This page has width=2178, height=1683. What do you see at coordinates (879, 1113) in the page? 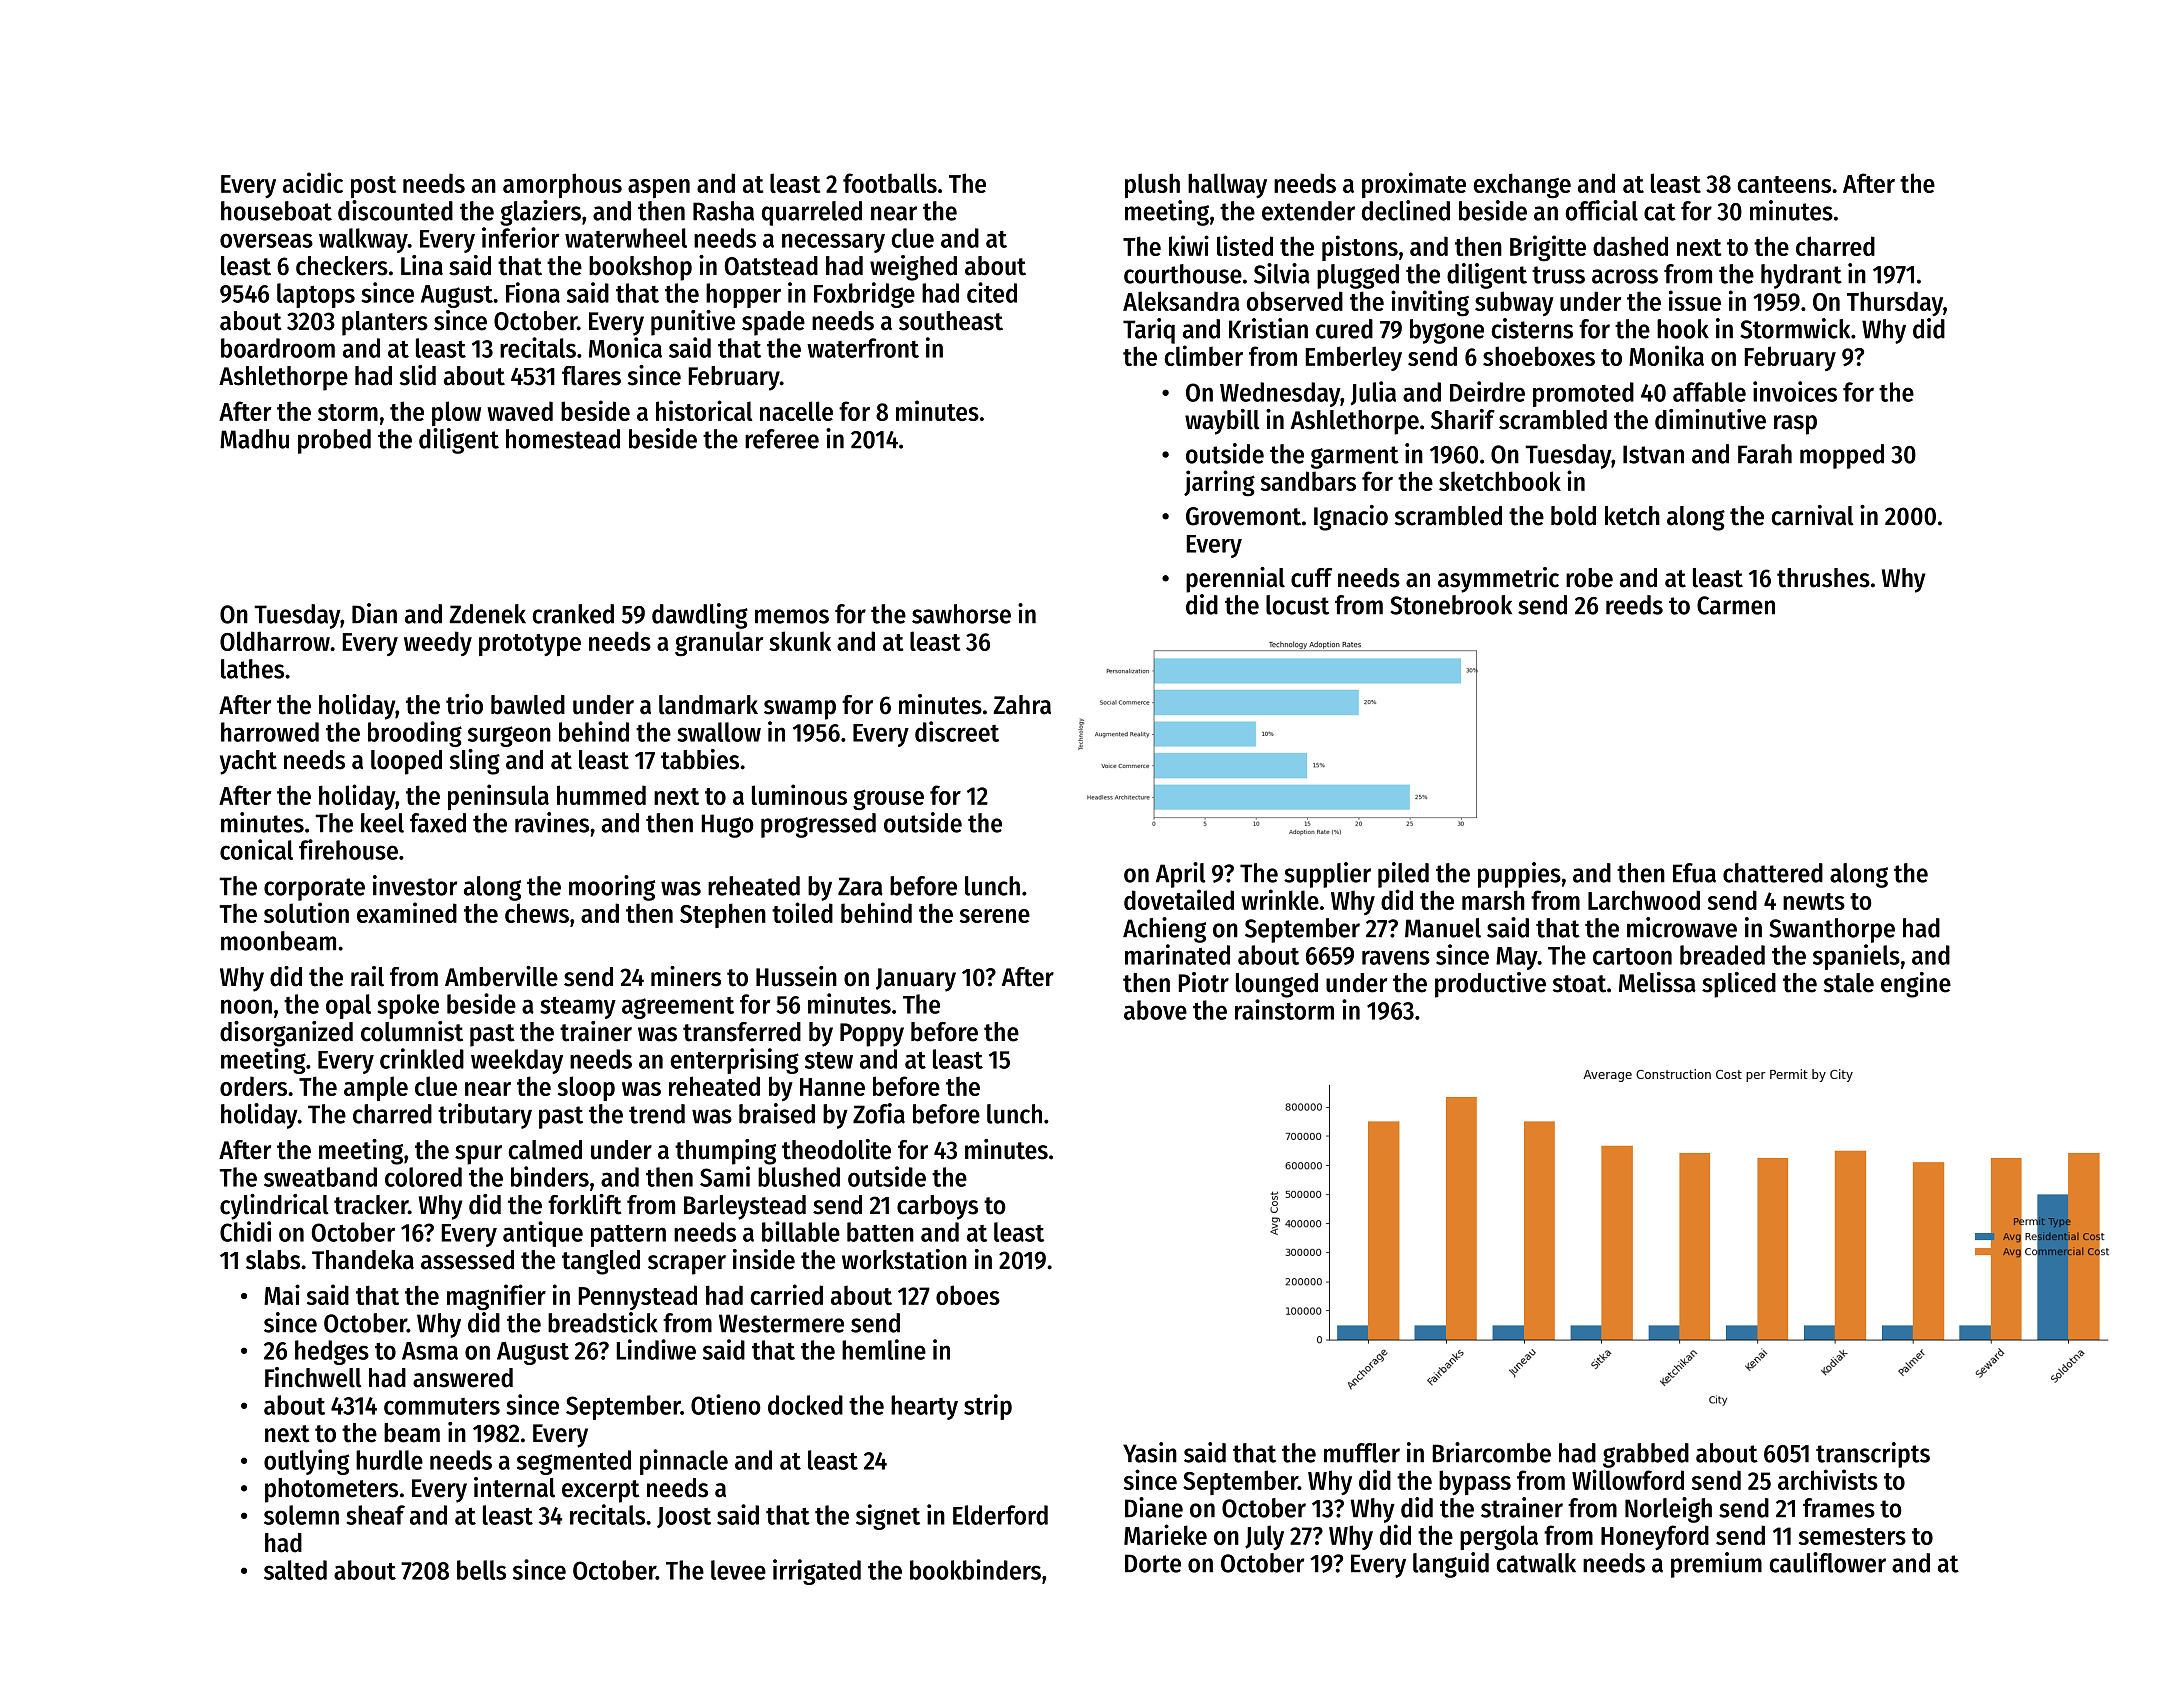
I see `Zofia` at bounding box center [879, 1113].
